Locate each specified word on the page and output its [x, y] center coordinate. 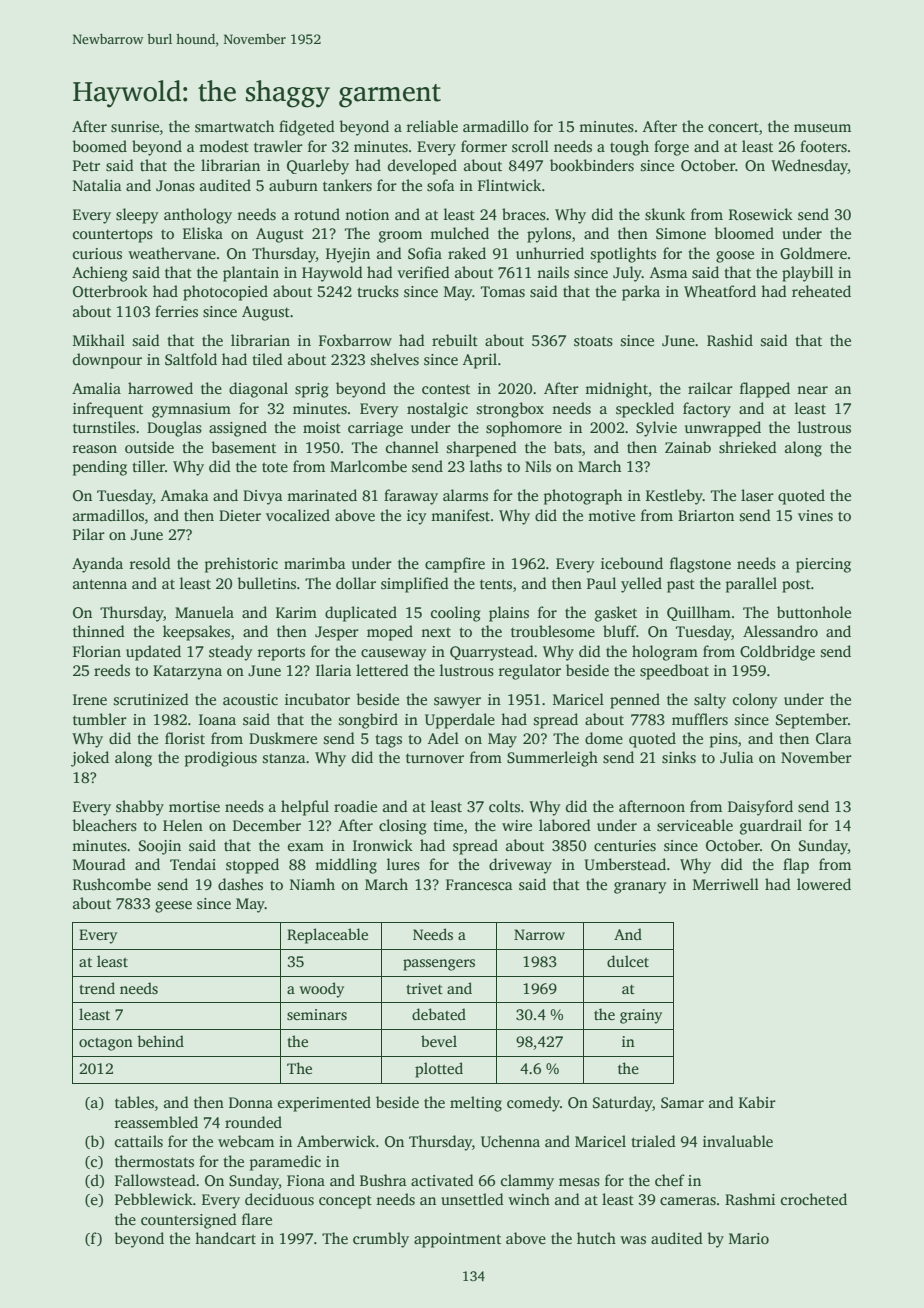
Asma [669, 273]
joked [90, 759]
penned [635, 701]
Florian [97, 651]
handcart [225, 1238]
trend [97, 988]
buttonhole [814, 612]
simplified [415, 585]
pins [724, 740]
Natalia [97, 185]
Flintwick [509, 185]
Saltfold [191, 359]
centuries [625, 846]
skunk [665, 214]
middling [346, 866]
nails [553, 272]
